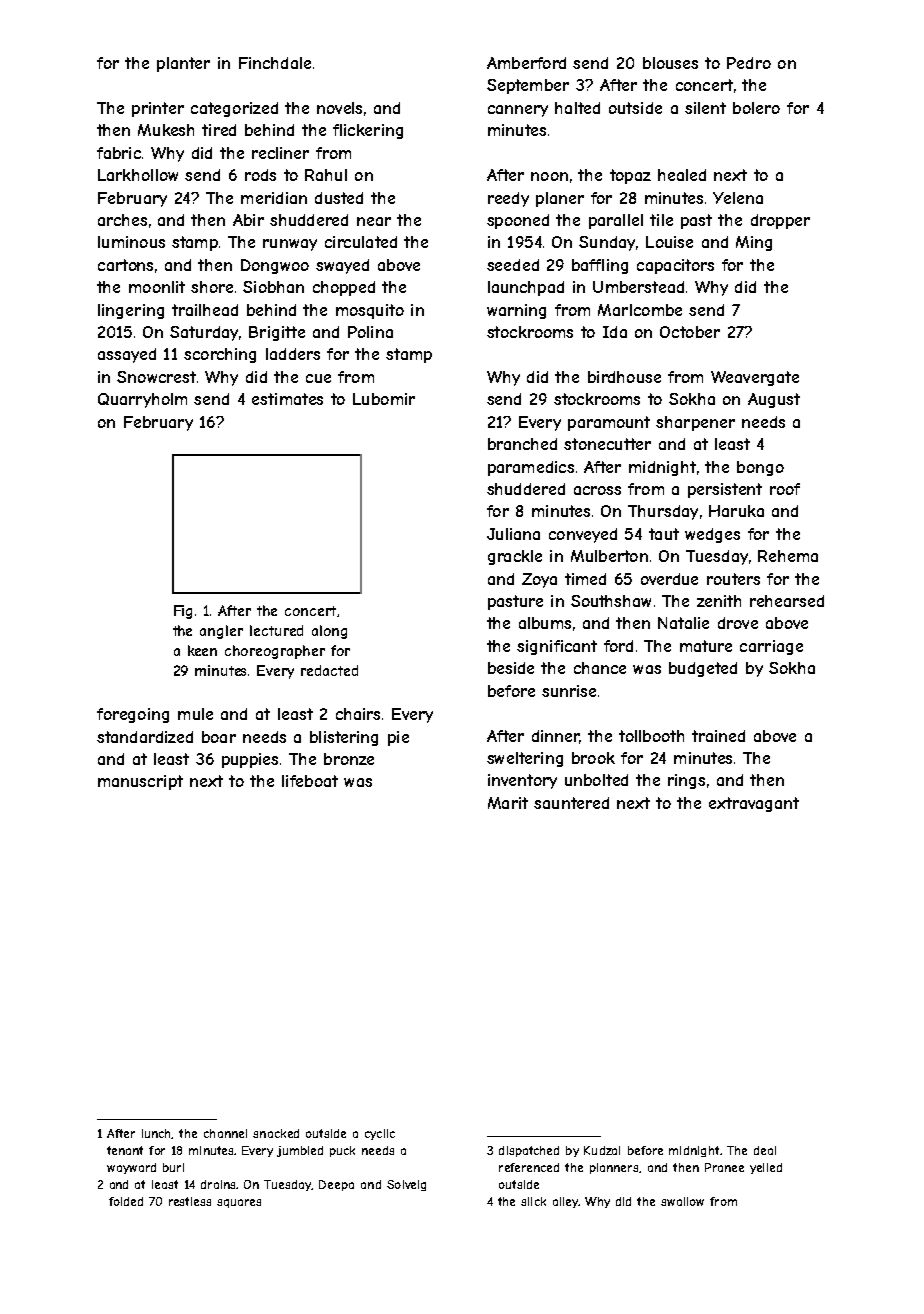 This screenshot has height=1314, width=924. I want to click on manuscript, so click(140, 782).
